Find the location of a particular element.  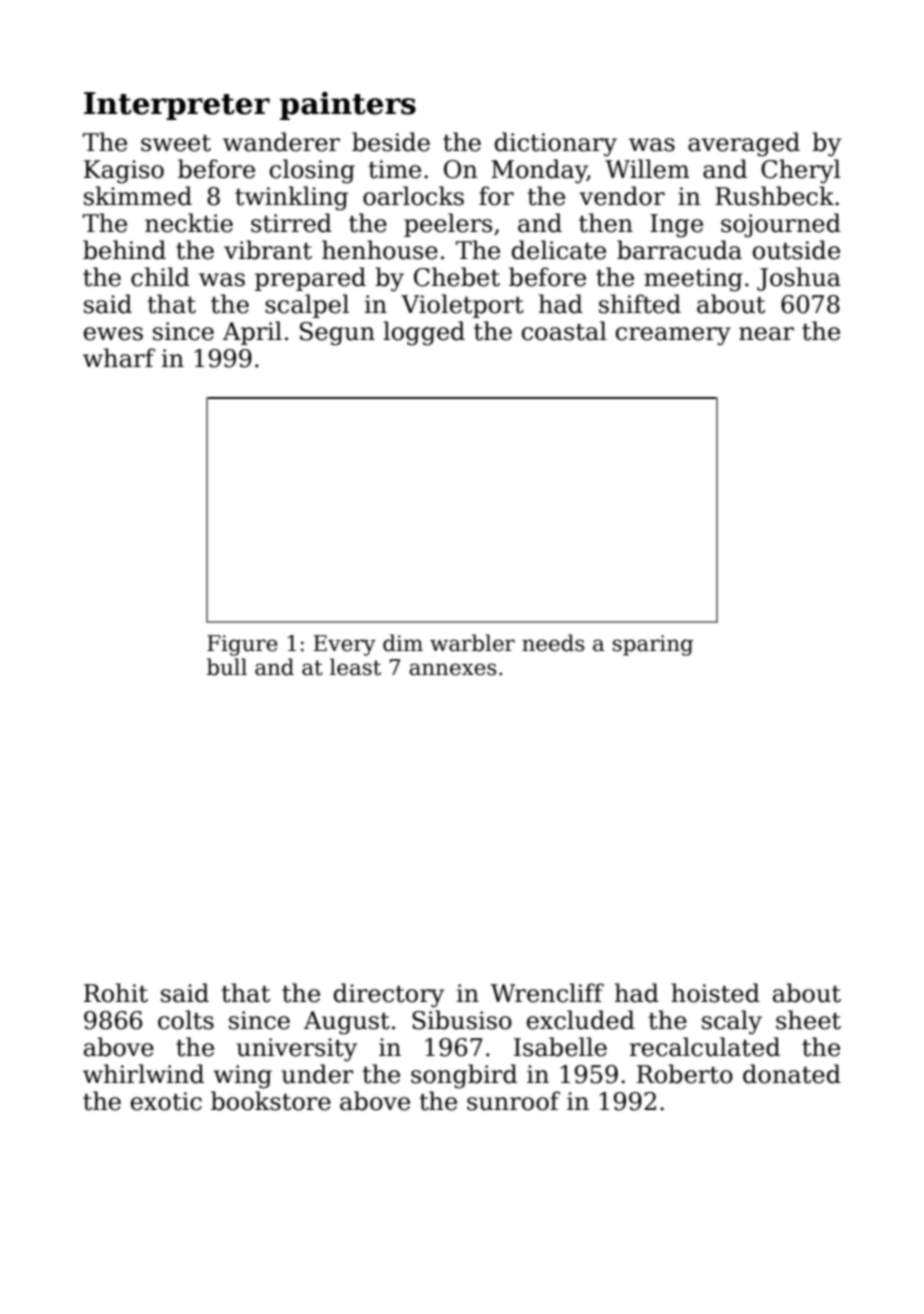

outside is located at coordinates (796, 250).
